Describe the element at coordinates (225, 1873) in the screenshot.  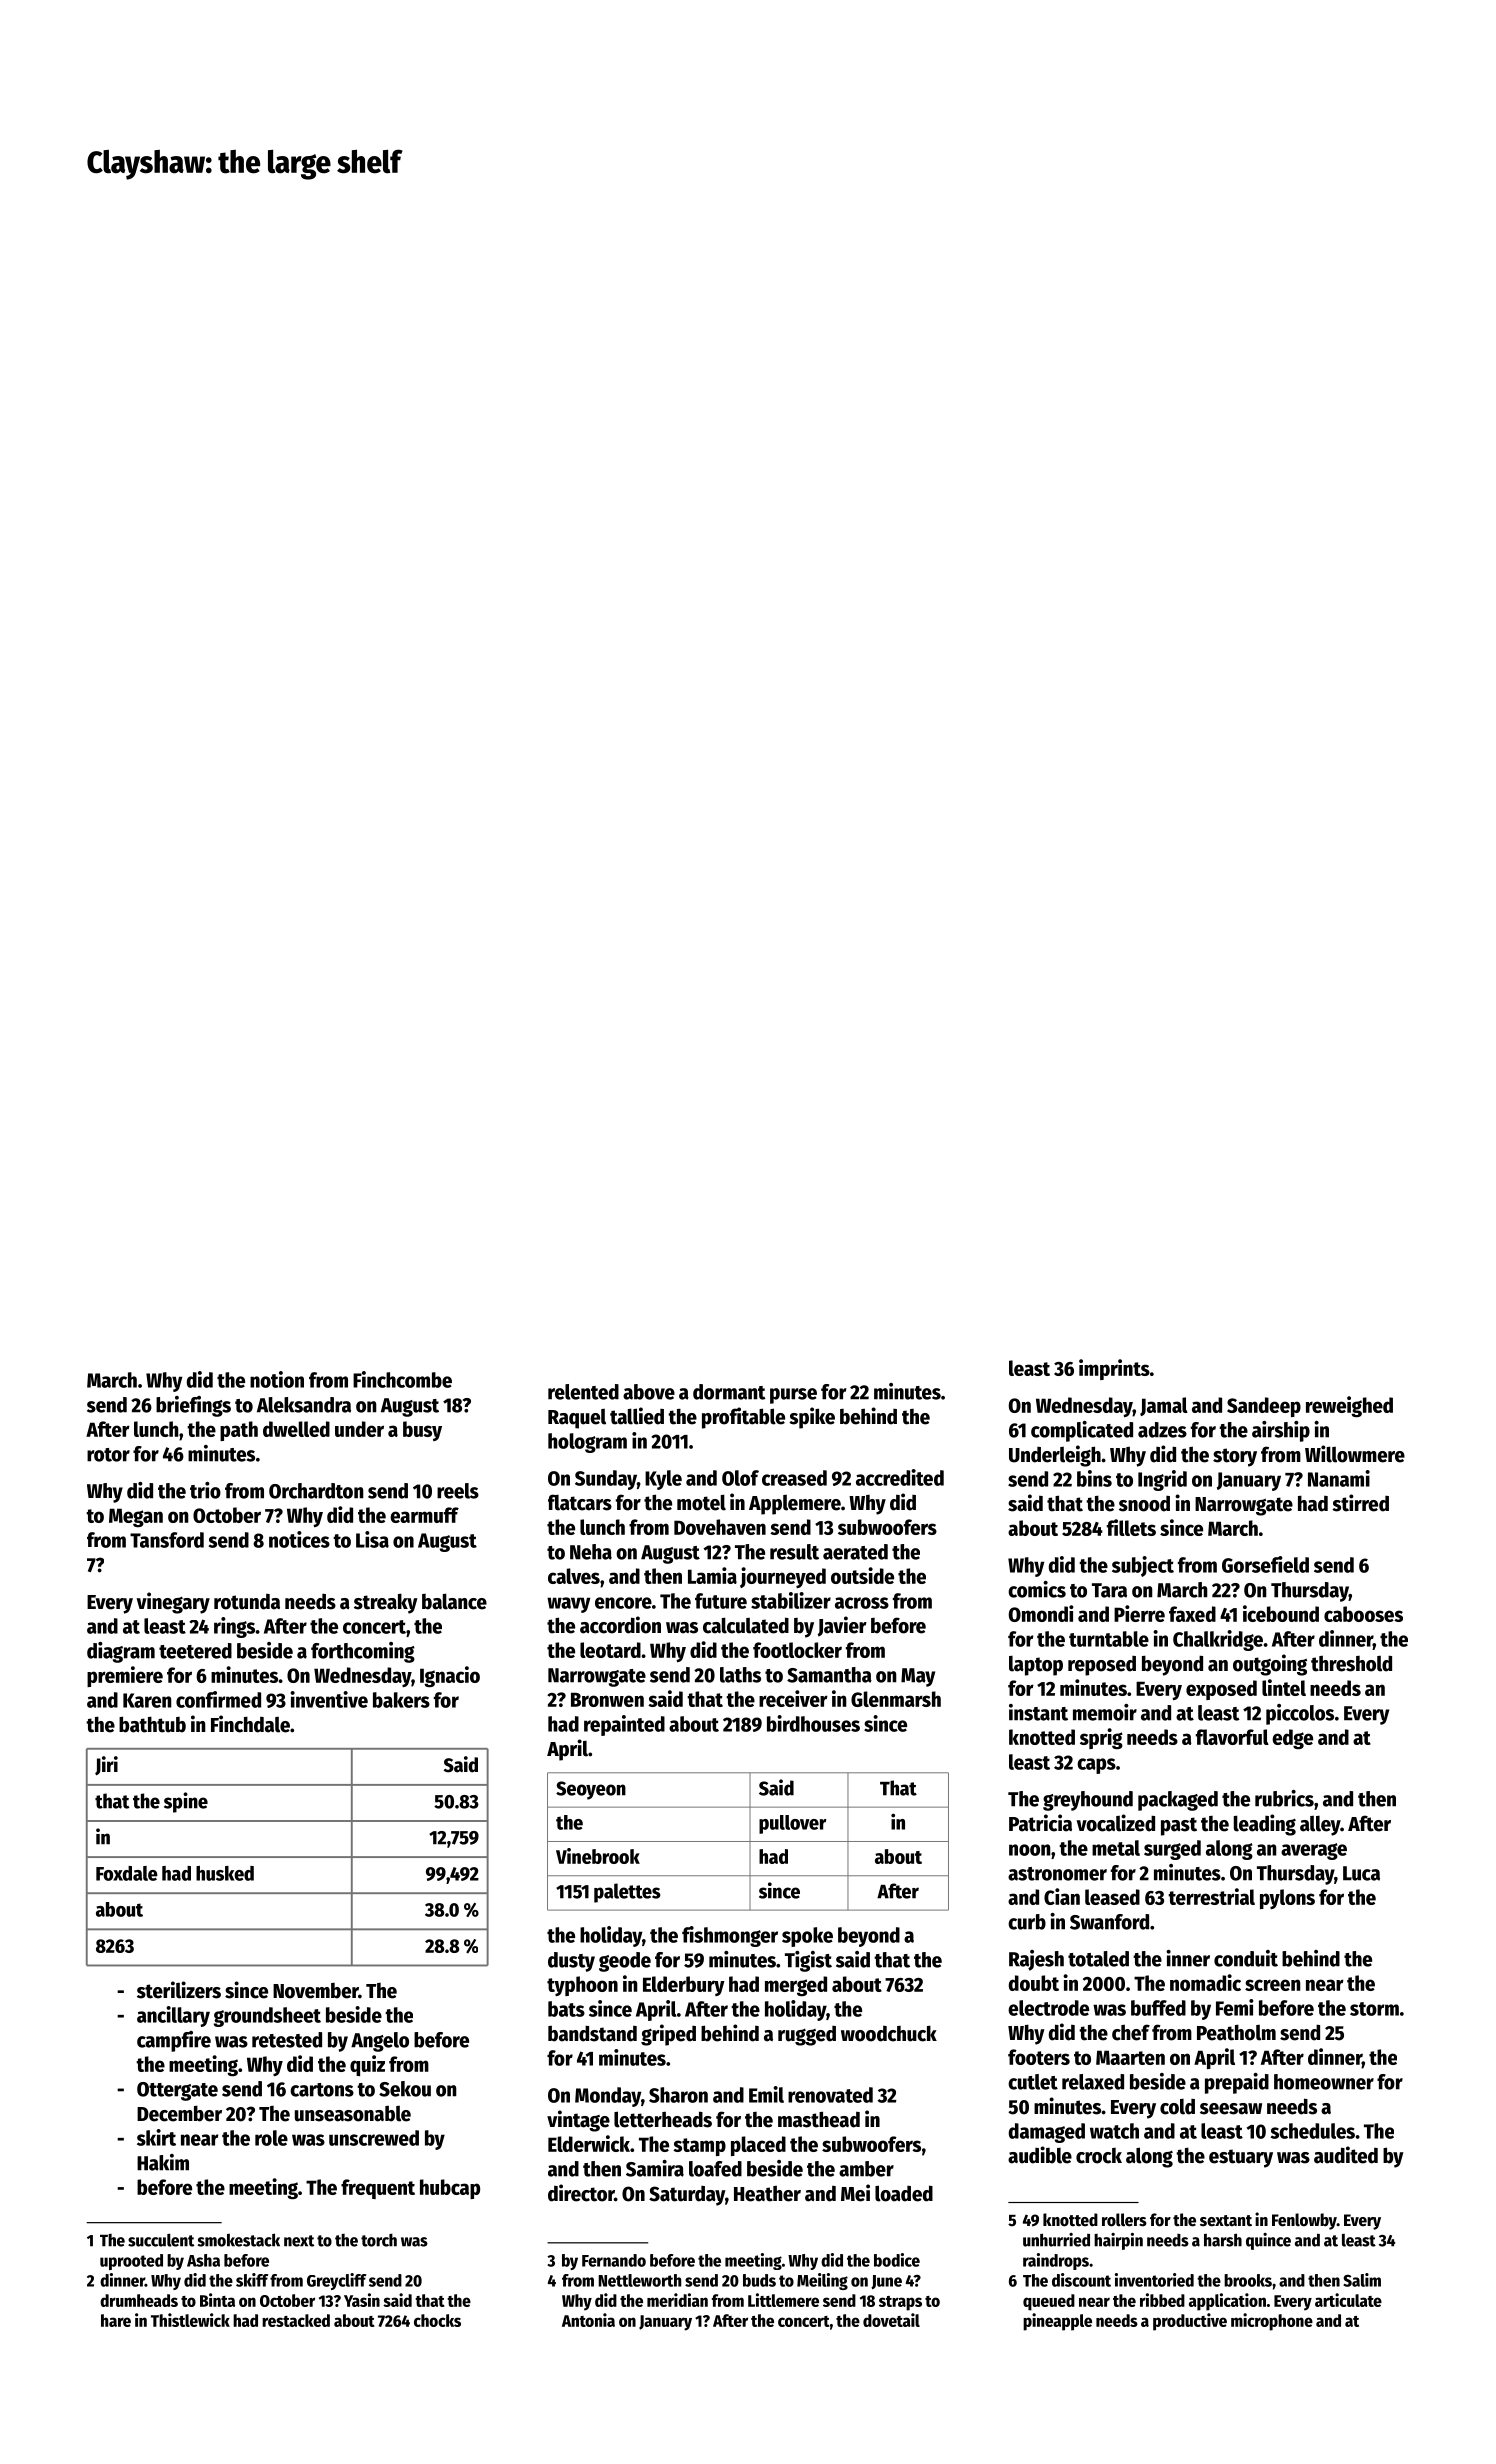
I see `husked` at that location.
